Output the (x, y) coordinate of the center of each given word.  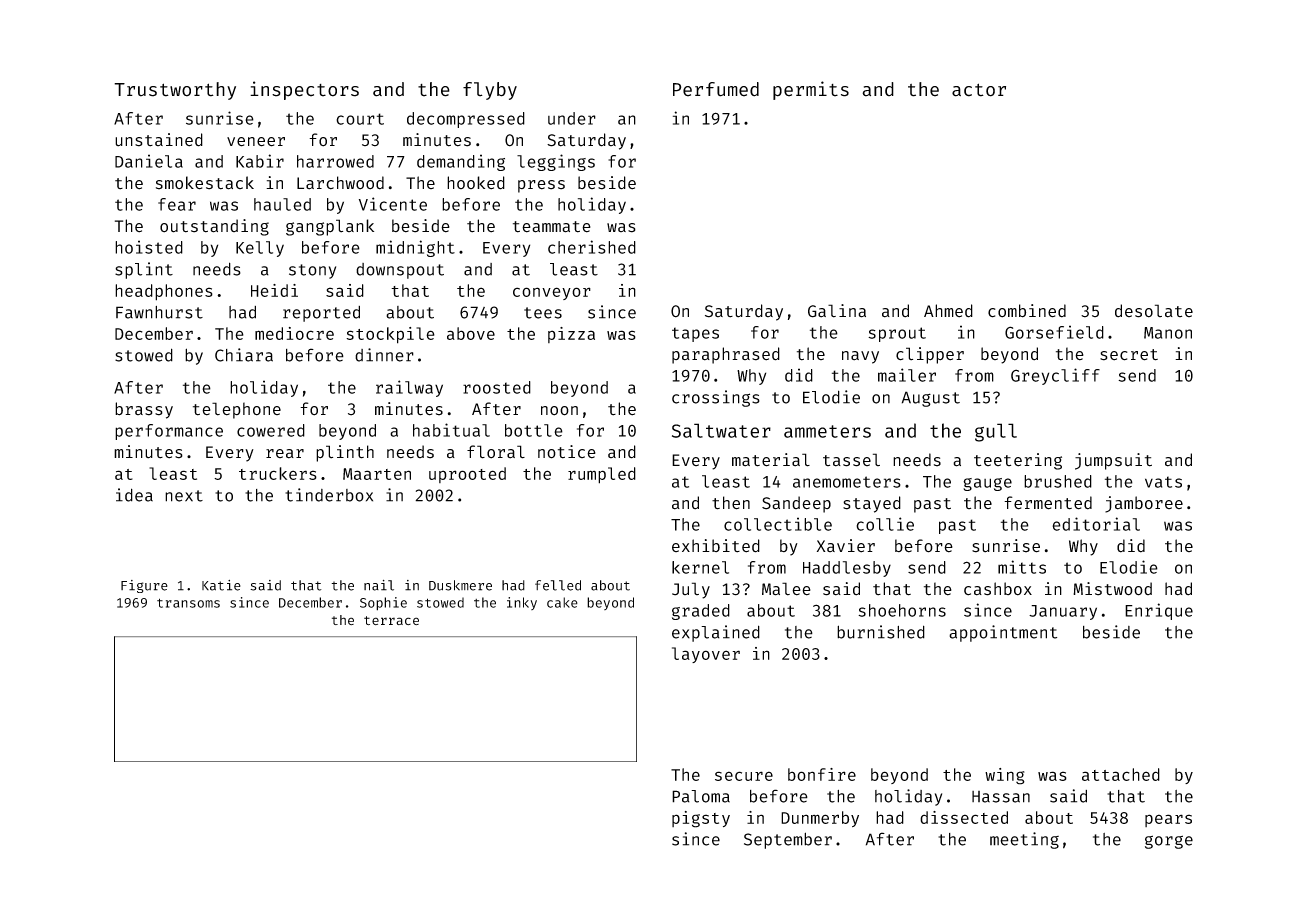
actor (979, 90)
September (788, 840)
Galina (837, 311)
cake (562, 602)
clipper (930, 355)
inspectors (304, 90)
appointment (1003, 633)
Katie (221, 585)
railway (409, 388)
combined (1027, 311)
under (572, 118)
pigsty (701, 819)
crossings (716, 398)
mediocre (294, 333)
